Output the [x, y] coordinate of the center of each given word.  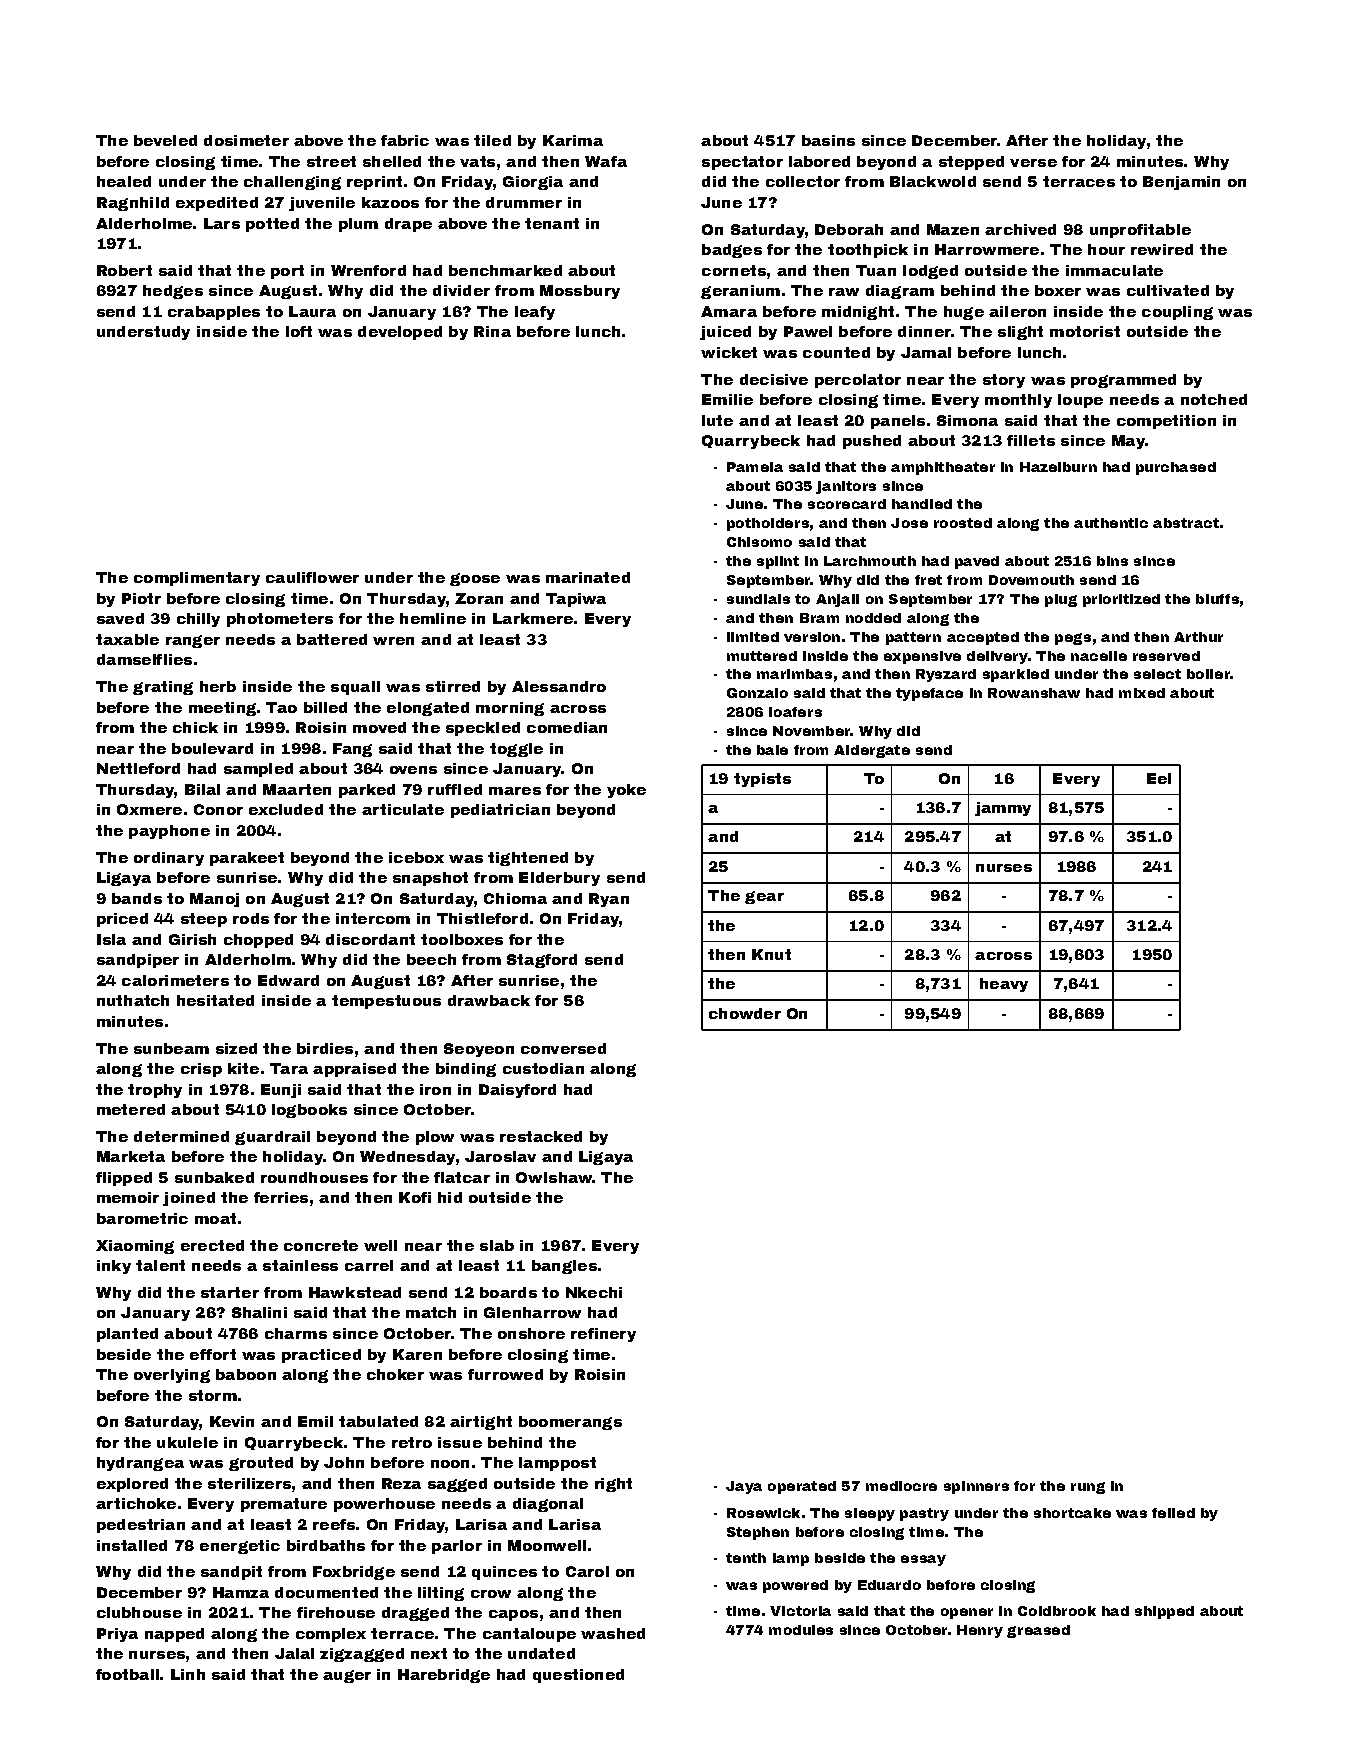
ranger [193, 641]
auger [347, 1676]
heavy [1004, 985]
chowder [745, 1013]
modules [801, 1630]
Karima [573, 140]
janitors [846, 487]
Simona [967, 420]
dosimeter [246, 140]
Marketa [131, 1156]
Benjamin [1181, 183]
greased [1038, 1631]
